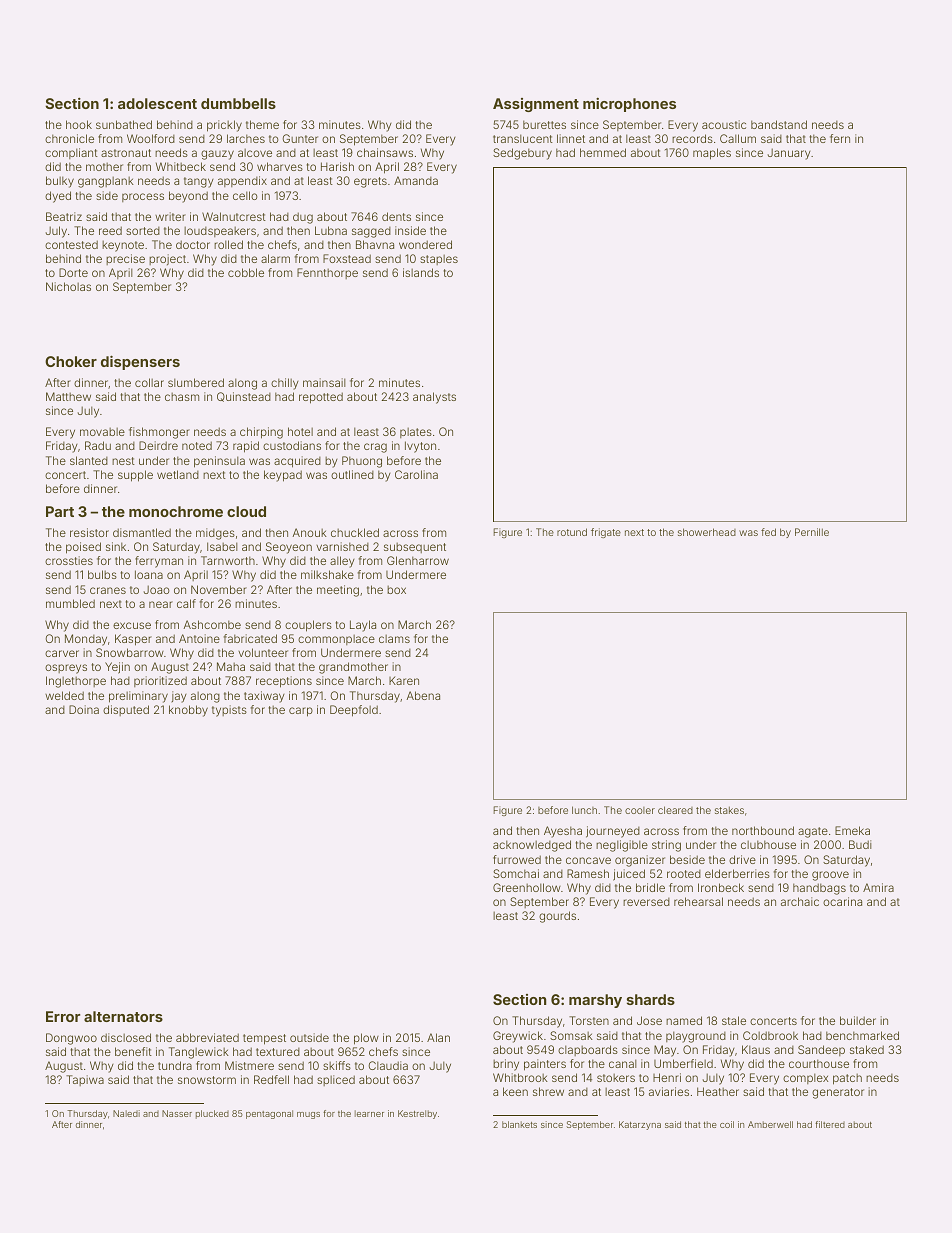 Image resolution: width=952 pixels, height=1233 pixels. What do you see at coordinates (178, 474) in the image?
I see `wetland` at bounding box center [178, 474].
